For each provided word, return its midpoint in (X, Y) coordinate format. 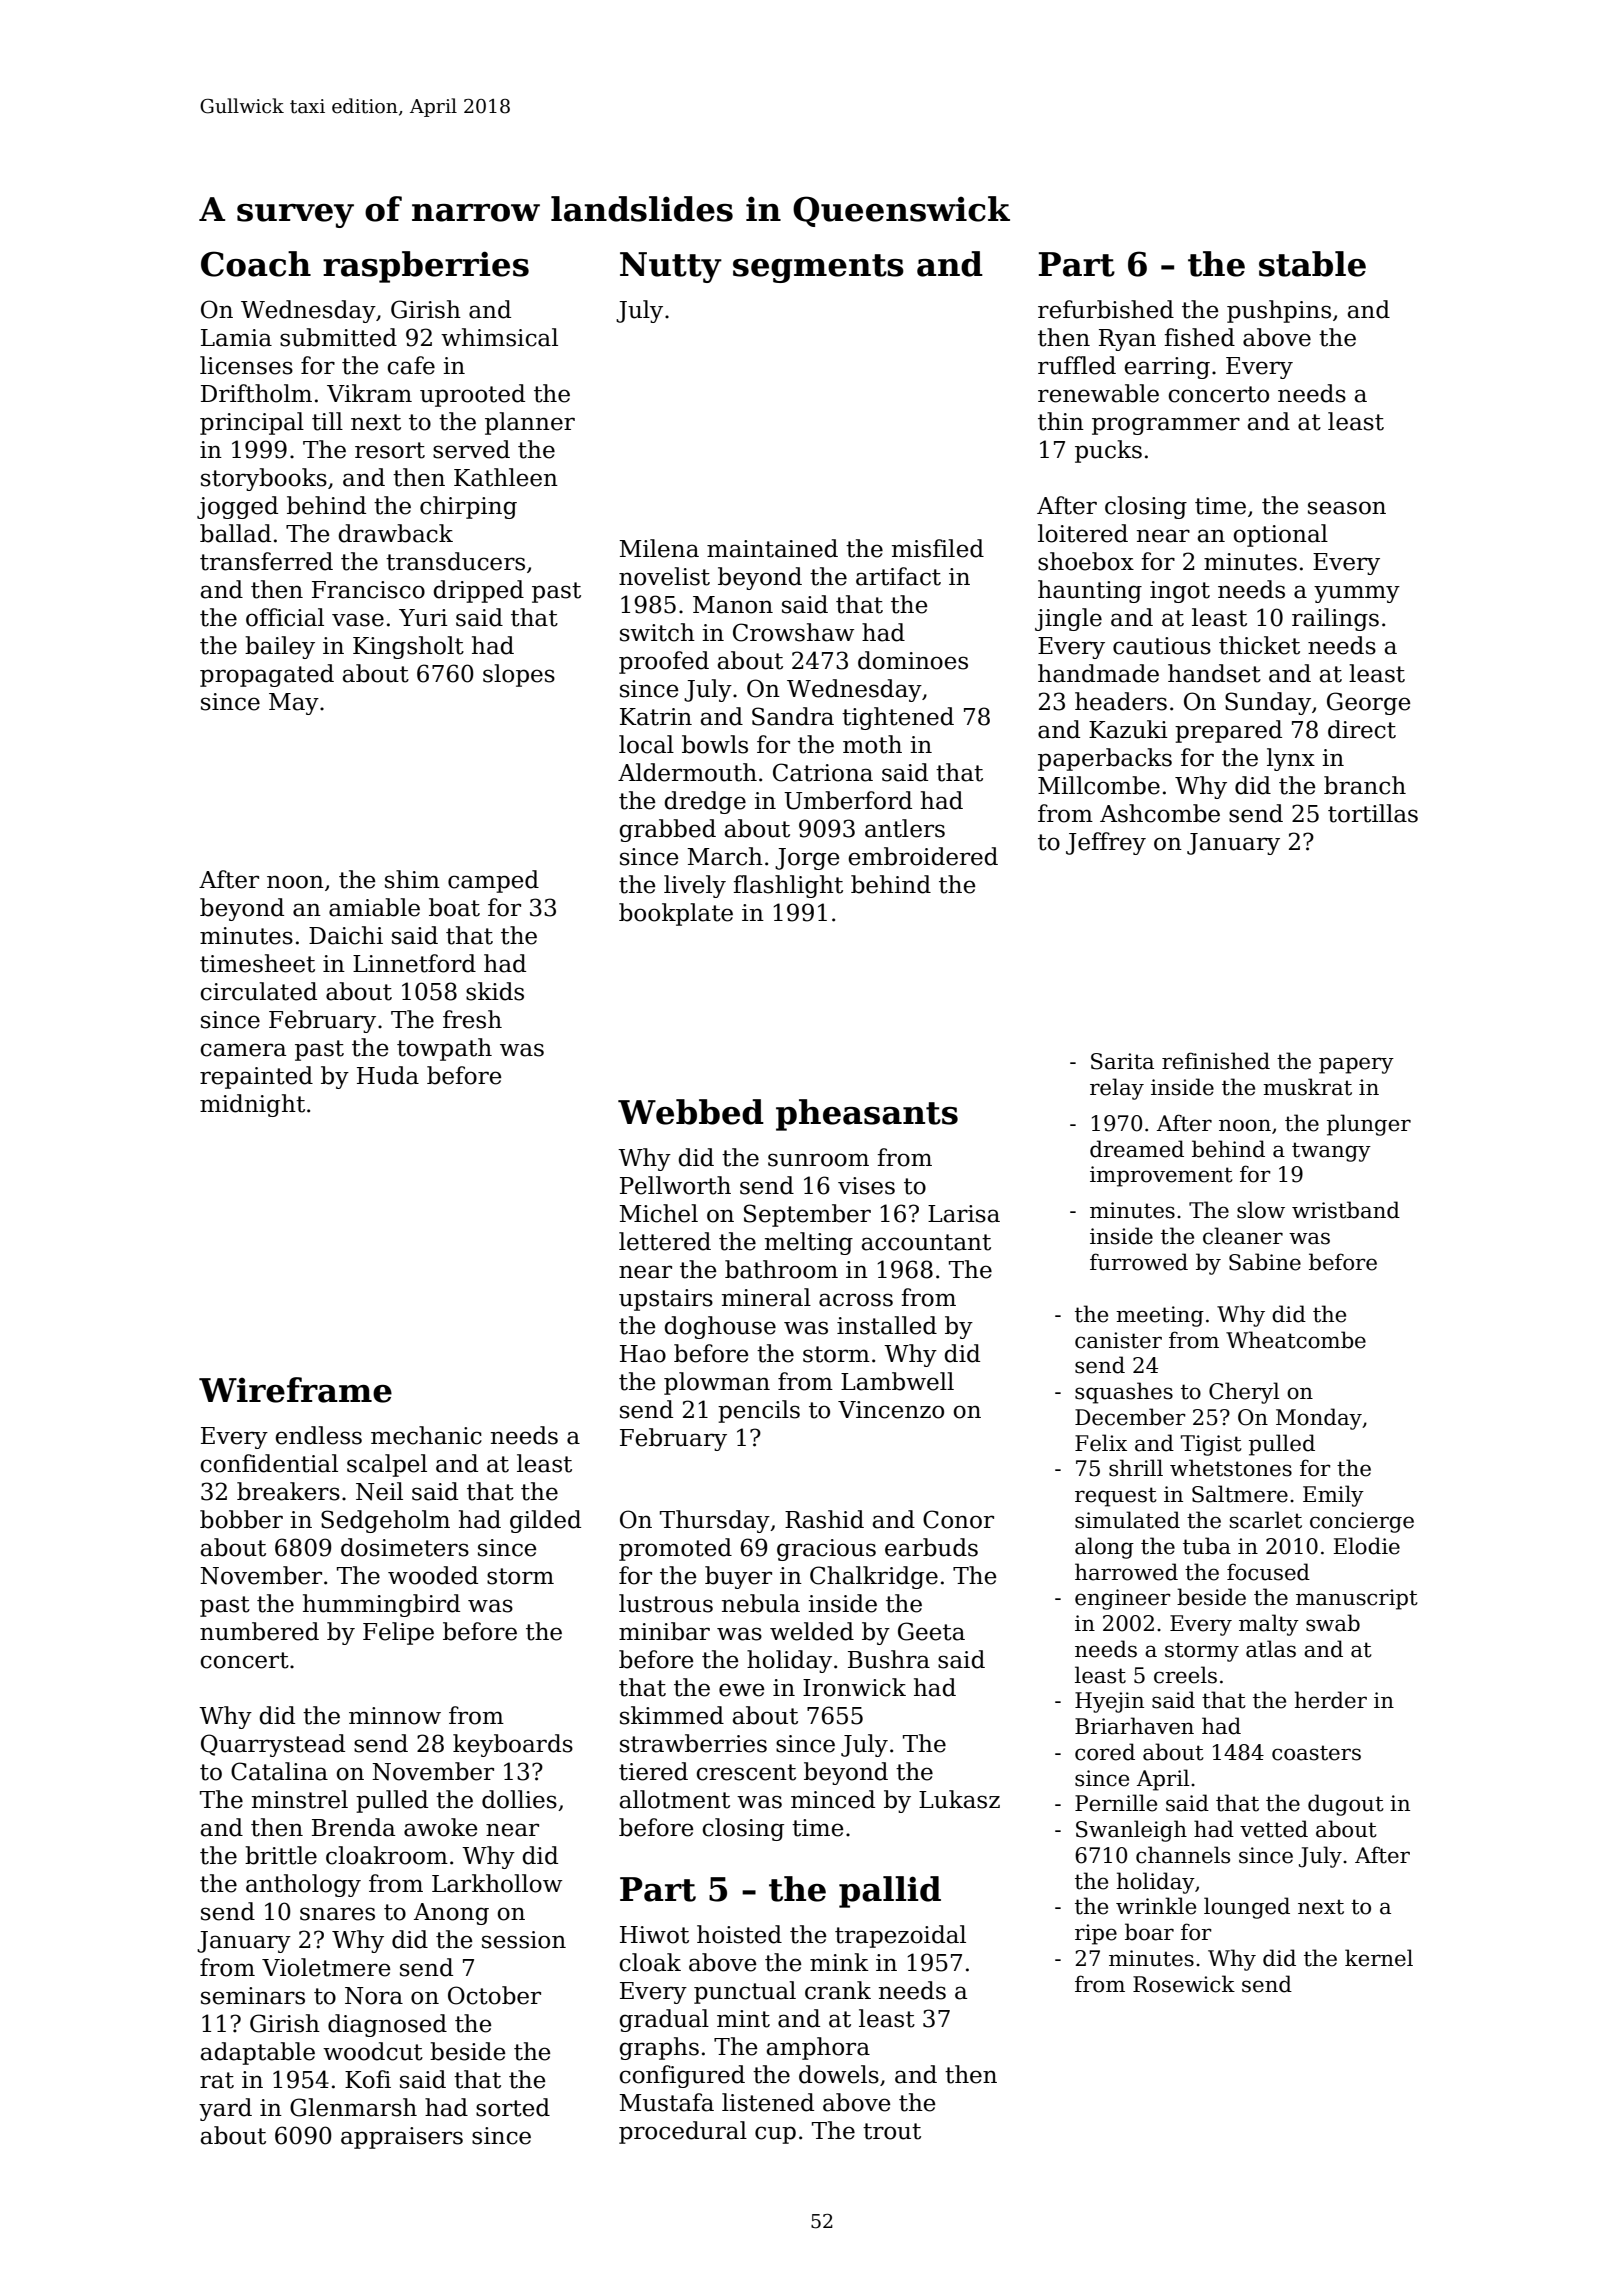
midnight (252, 1105)
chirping (468, 507)
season (1347, 508)
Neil (379, 1491)
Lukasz (959, 1799)
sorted (513, 2107)
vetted (1274, 1829)
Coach (256, 264)
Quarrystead (273, 1745)
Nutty (671, 267)
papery (1356, 1065)
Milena (659, 548)
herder (1331, 1700)
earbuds (931, 1547)
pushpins (1279, 311)
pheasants (867, 1115)
